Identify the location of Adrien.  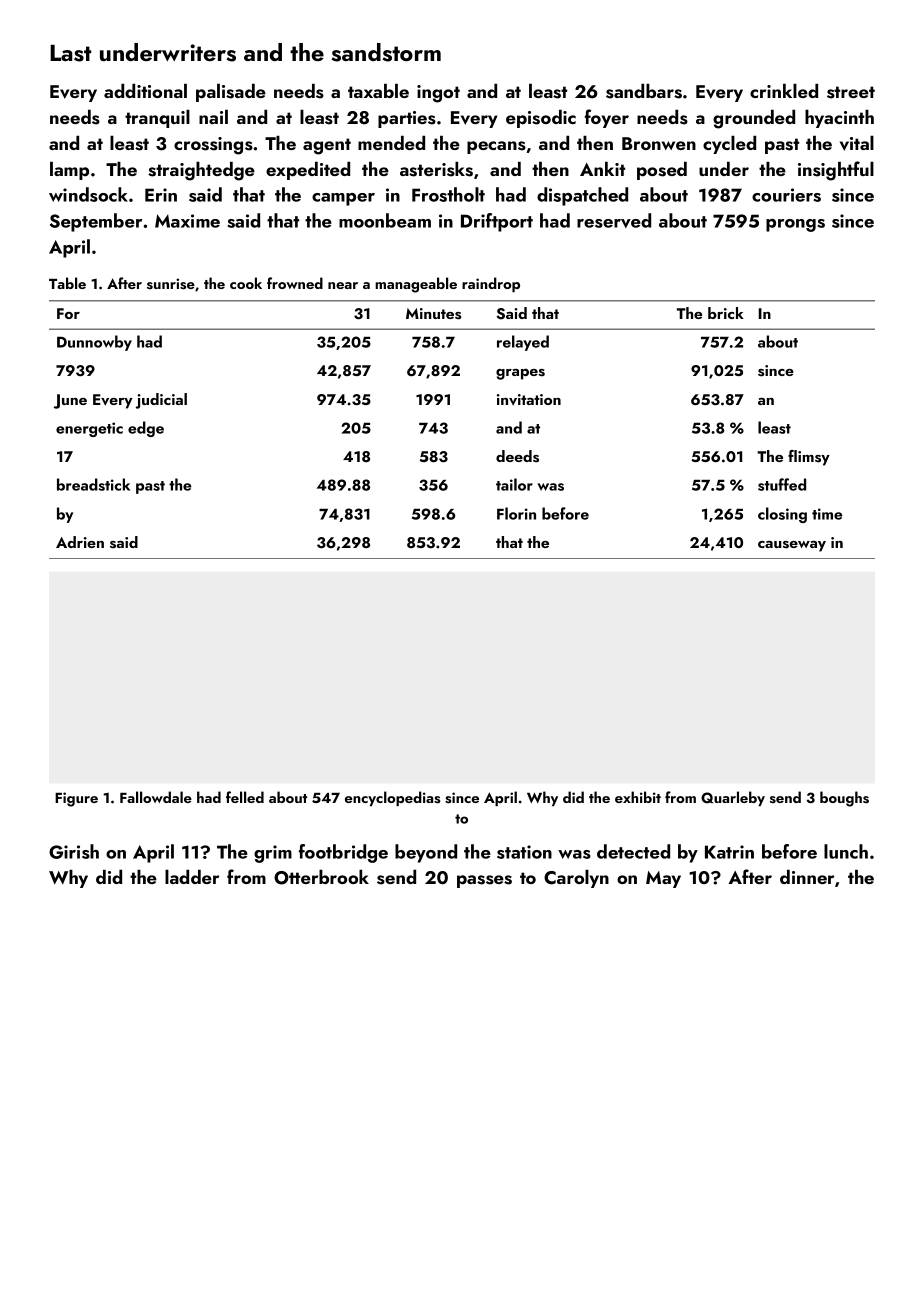
(80, 542).
